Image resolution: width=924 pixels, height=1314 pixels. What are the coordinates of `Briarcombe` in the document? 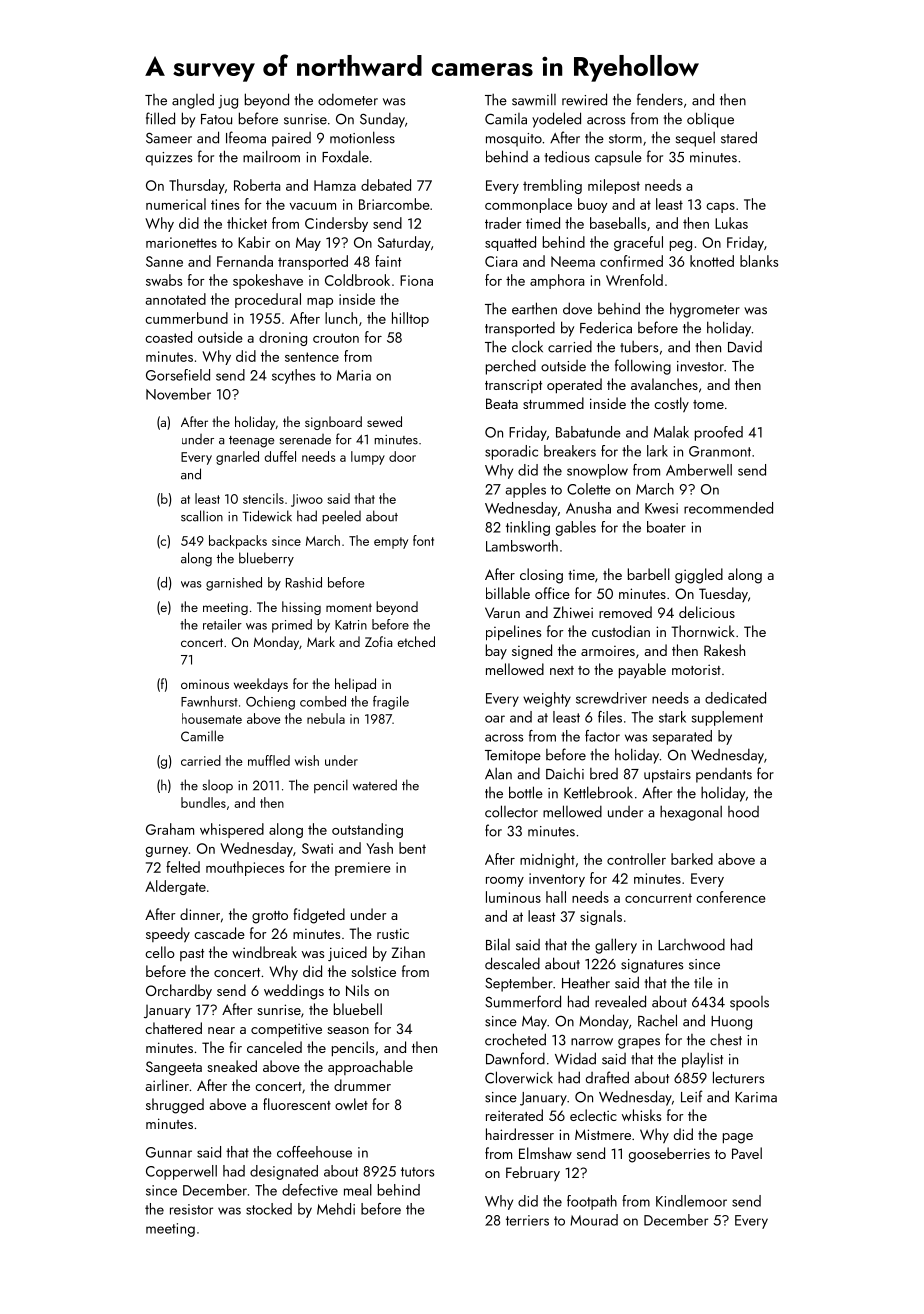 It's located at (394, 204).
